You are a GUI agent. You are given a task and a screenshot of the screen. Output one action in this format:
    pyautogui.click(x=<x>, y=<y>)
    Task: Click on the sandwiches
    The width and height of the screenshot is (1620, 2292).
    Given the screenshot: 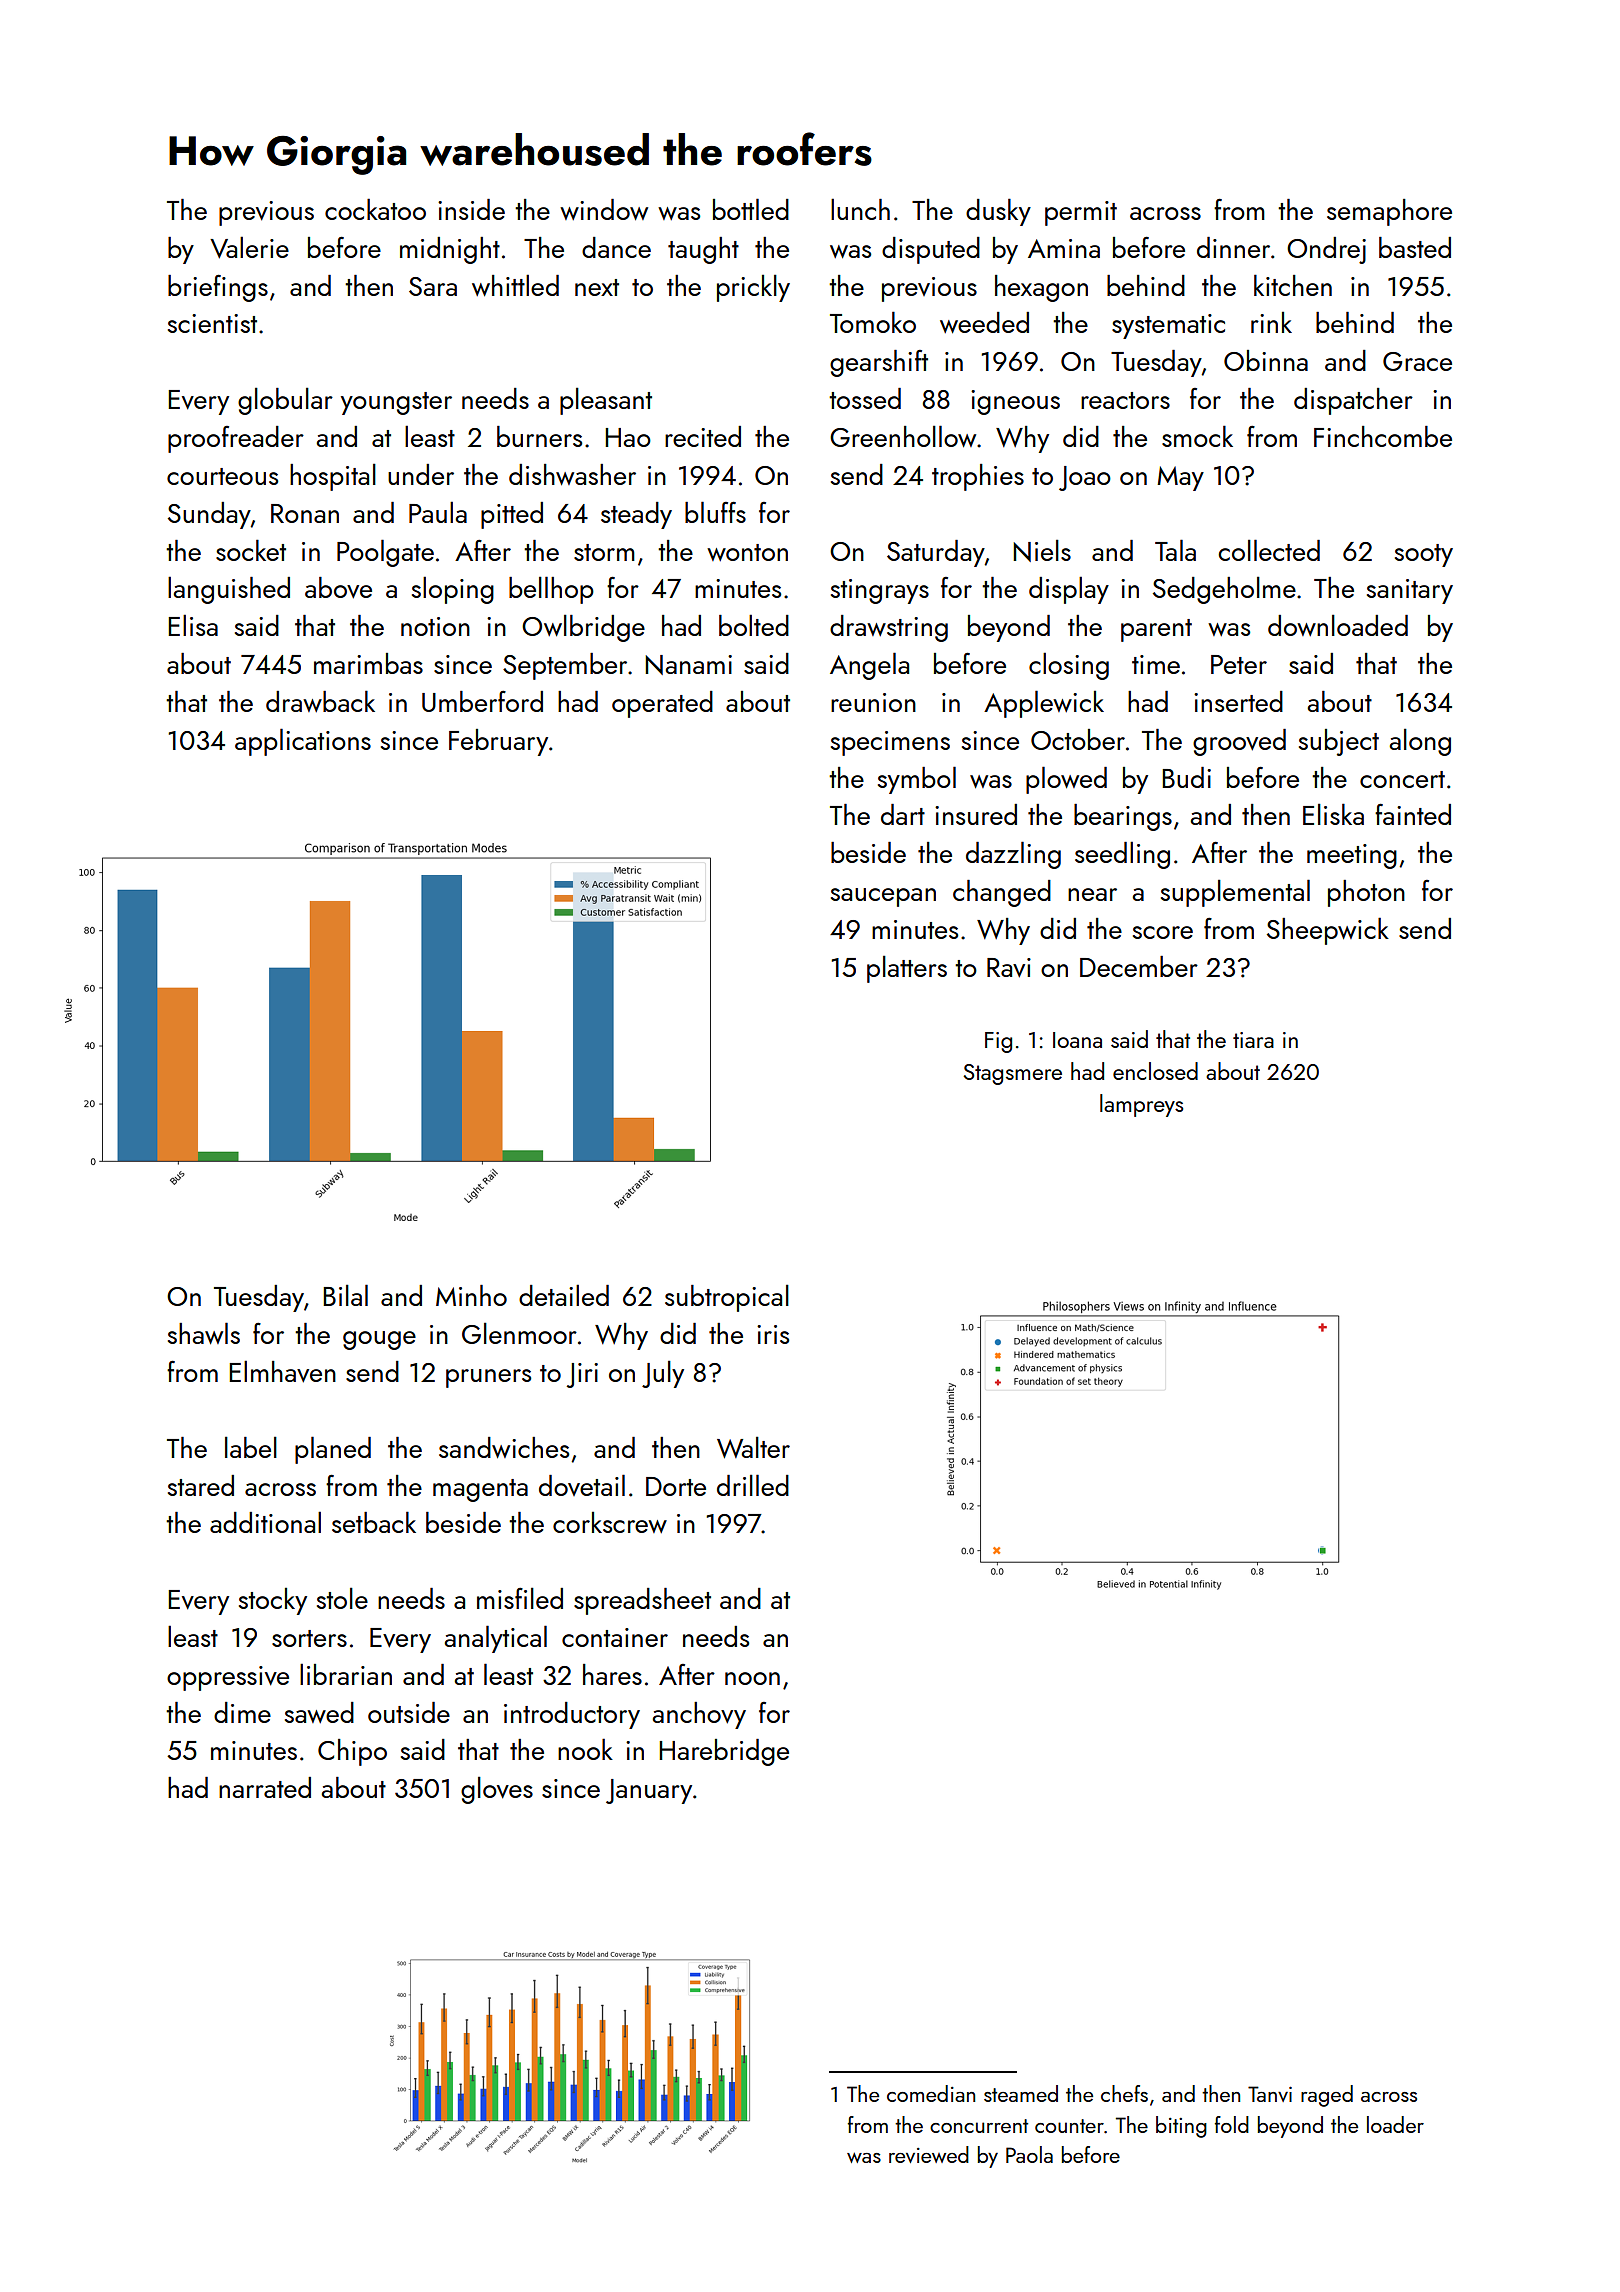 What is the action you would take?
    pyautogui.click(x=504, y=1448)
